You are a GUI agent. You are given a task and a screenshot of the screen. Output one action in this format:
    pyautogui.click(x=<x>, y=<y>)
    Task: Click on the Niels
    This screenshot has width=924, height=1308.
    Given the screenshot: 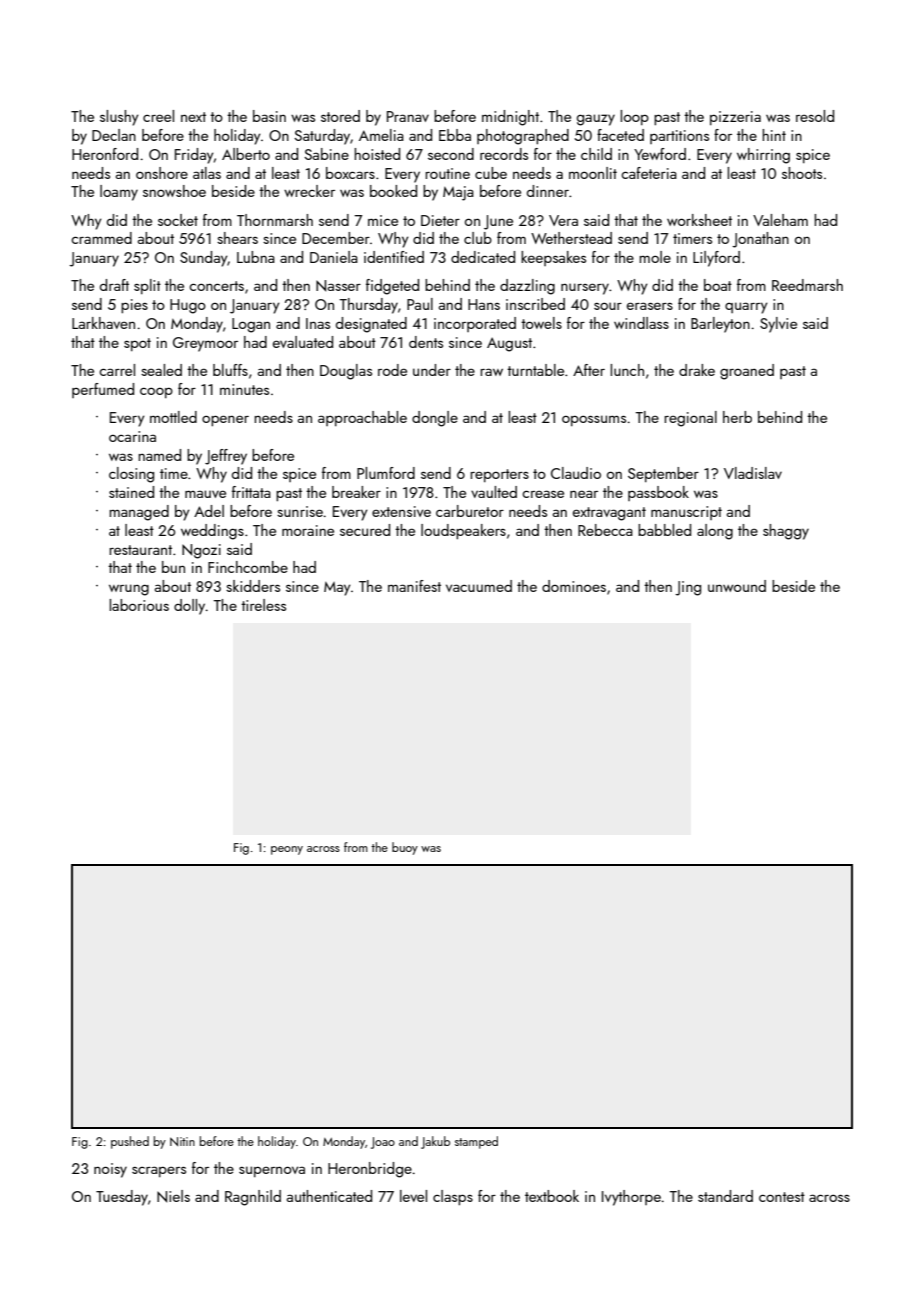 What is the action you would take?
    pyautogui.click(x=173, y=1196)
